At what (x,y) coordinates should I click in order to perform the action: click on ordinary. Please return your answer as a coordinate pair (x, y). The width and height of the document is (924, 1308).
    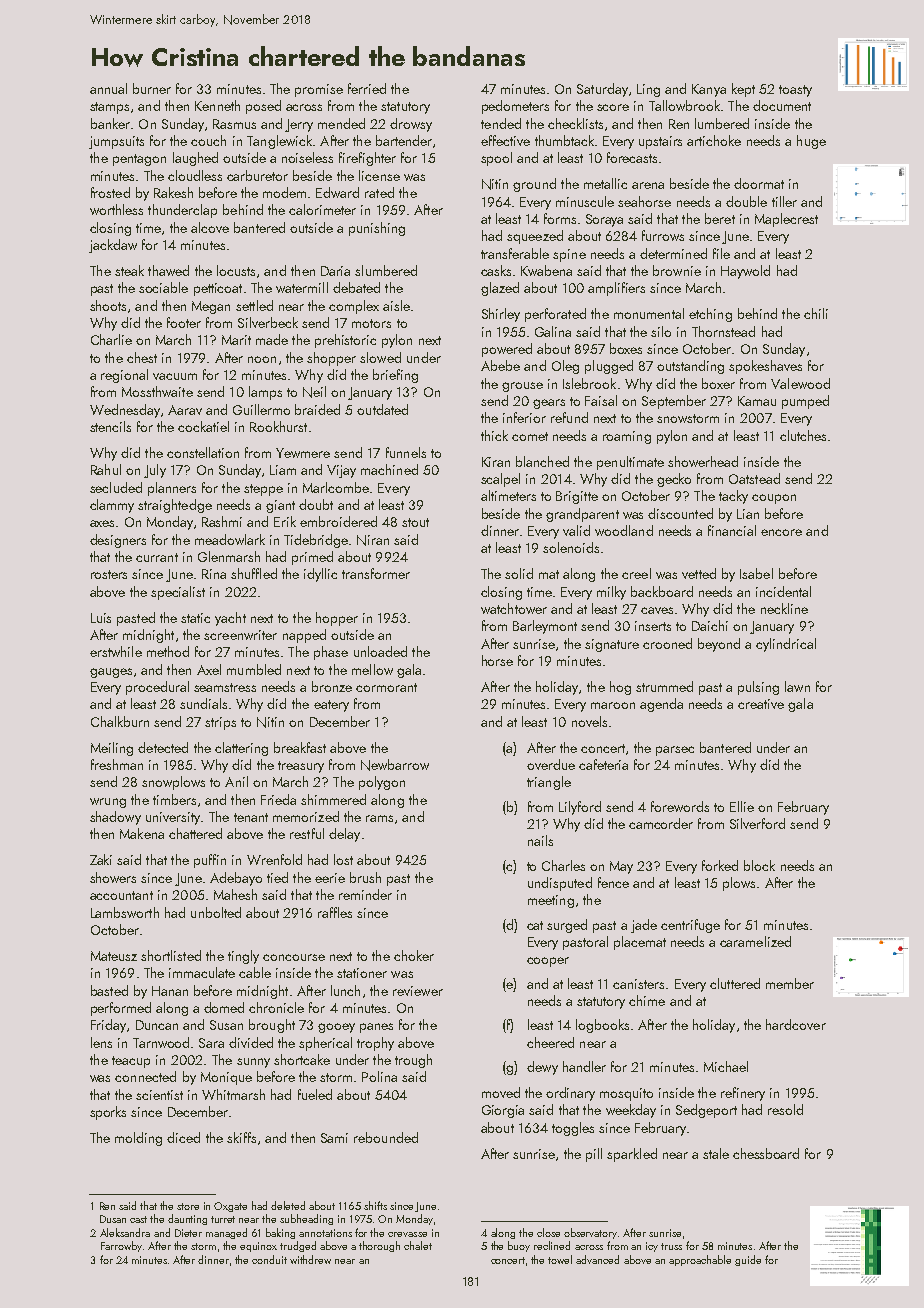
    Looking at the image, I should click on (570, 1094).
